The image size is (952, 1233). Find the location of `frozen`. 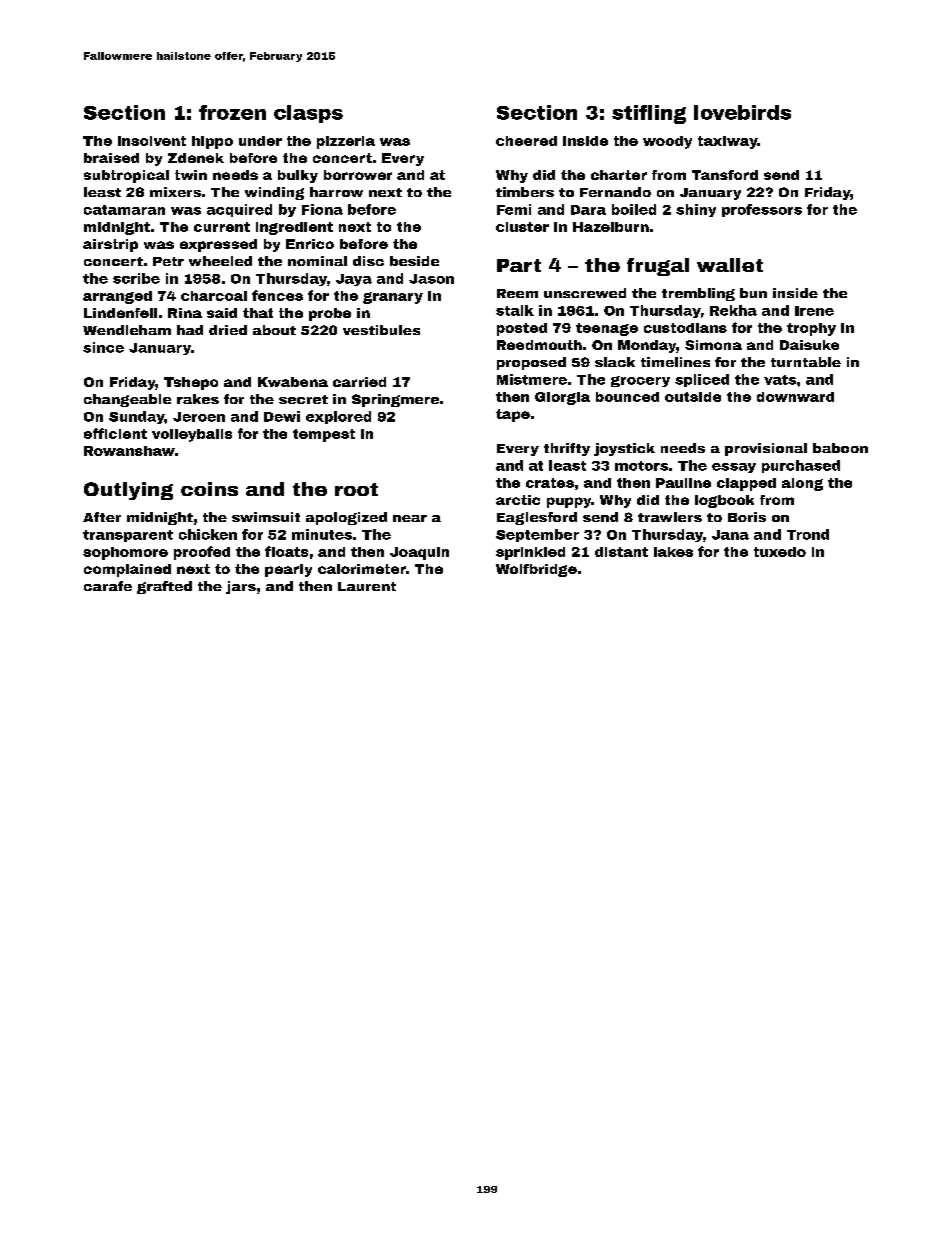

frozen is located at coordinates (232, 112).
